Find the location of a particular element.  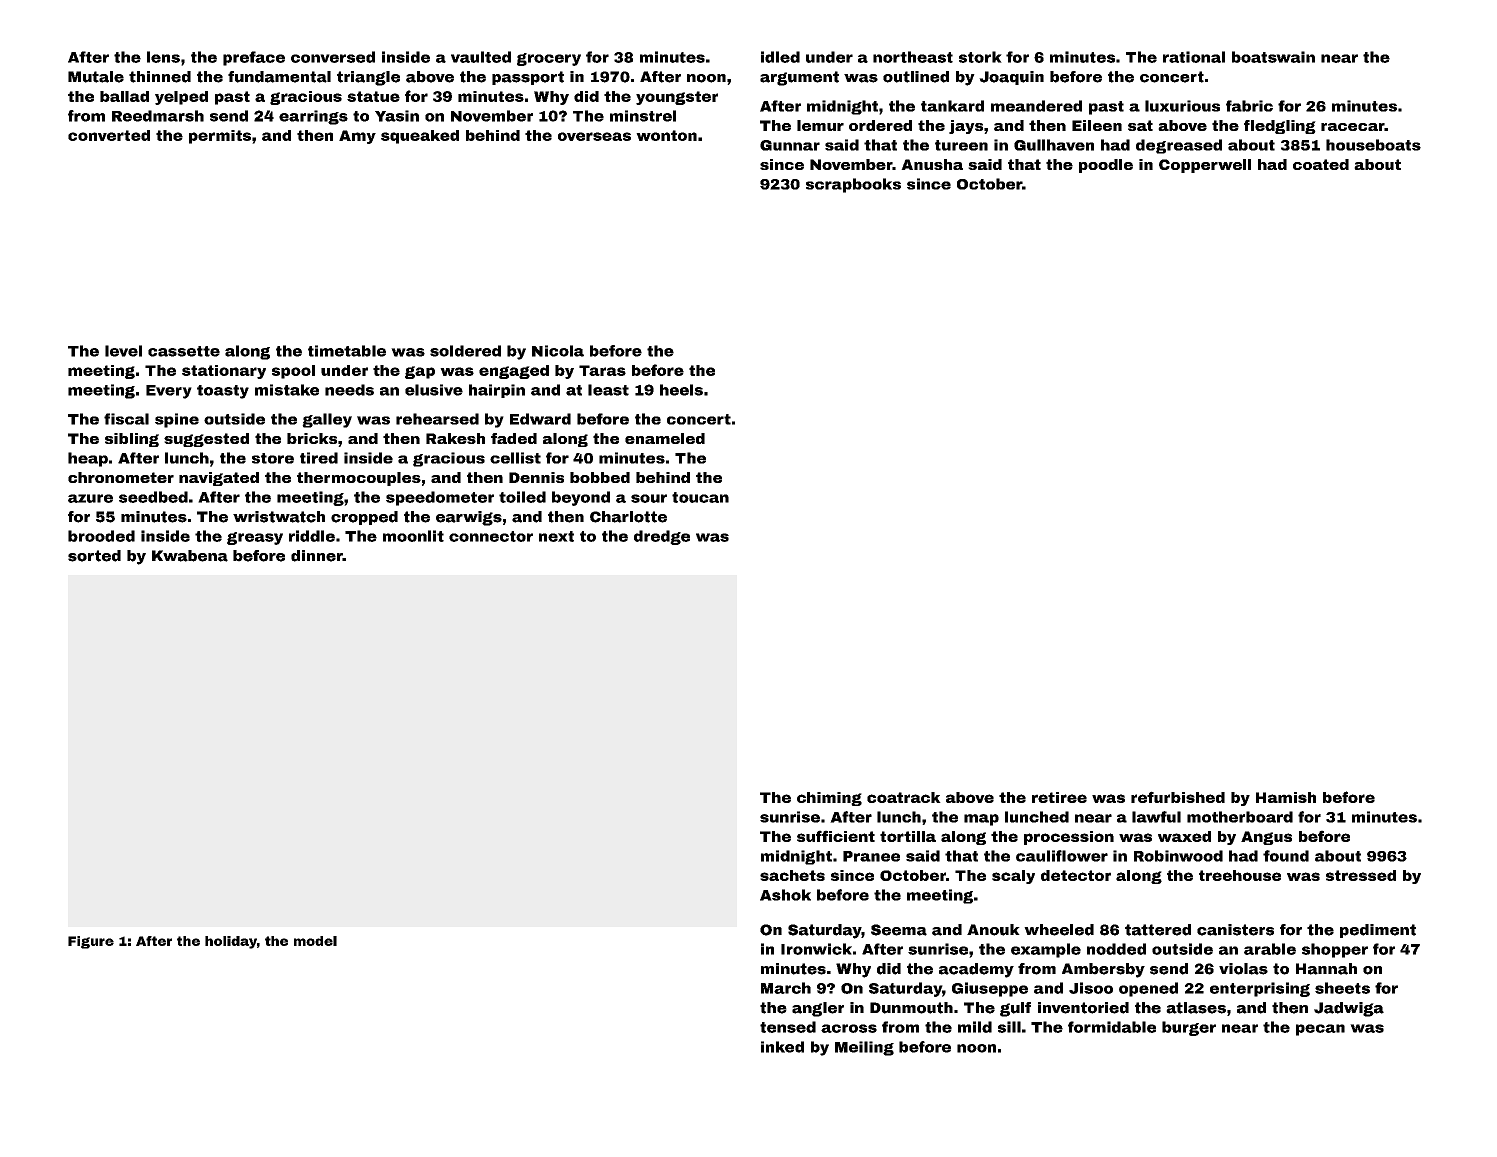

boatswain is located at coordinates (1273, 57).
